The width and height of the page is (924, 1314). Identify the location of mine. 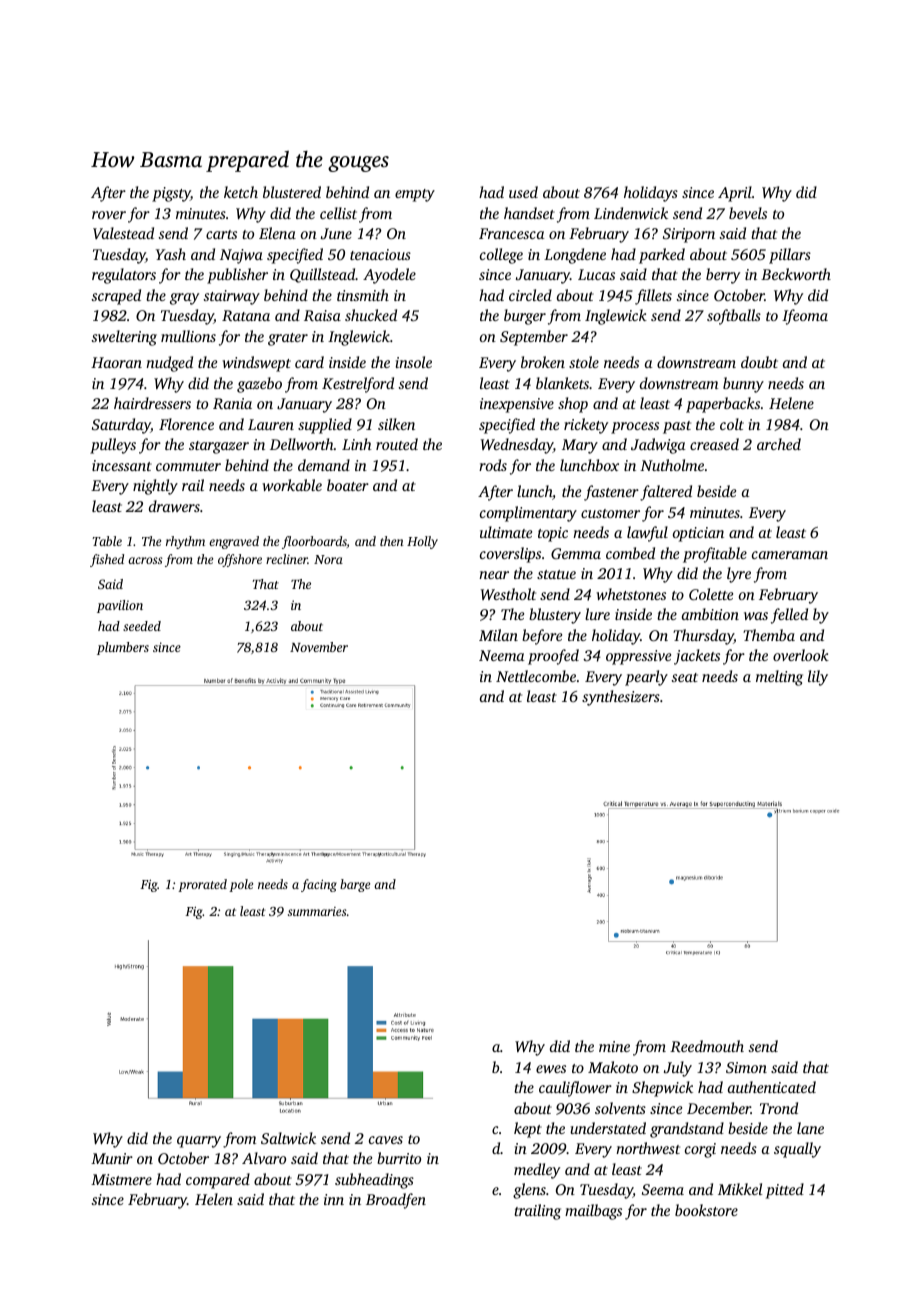
(614, 1046).
